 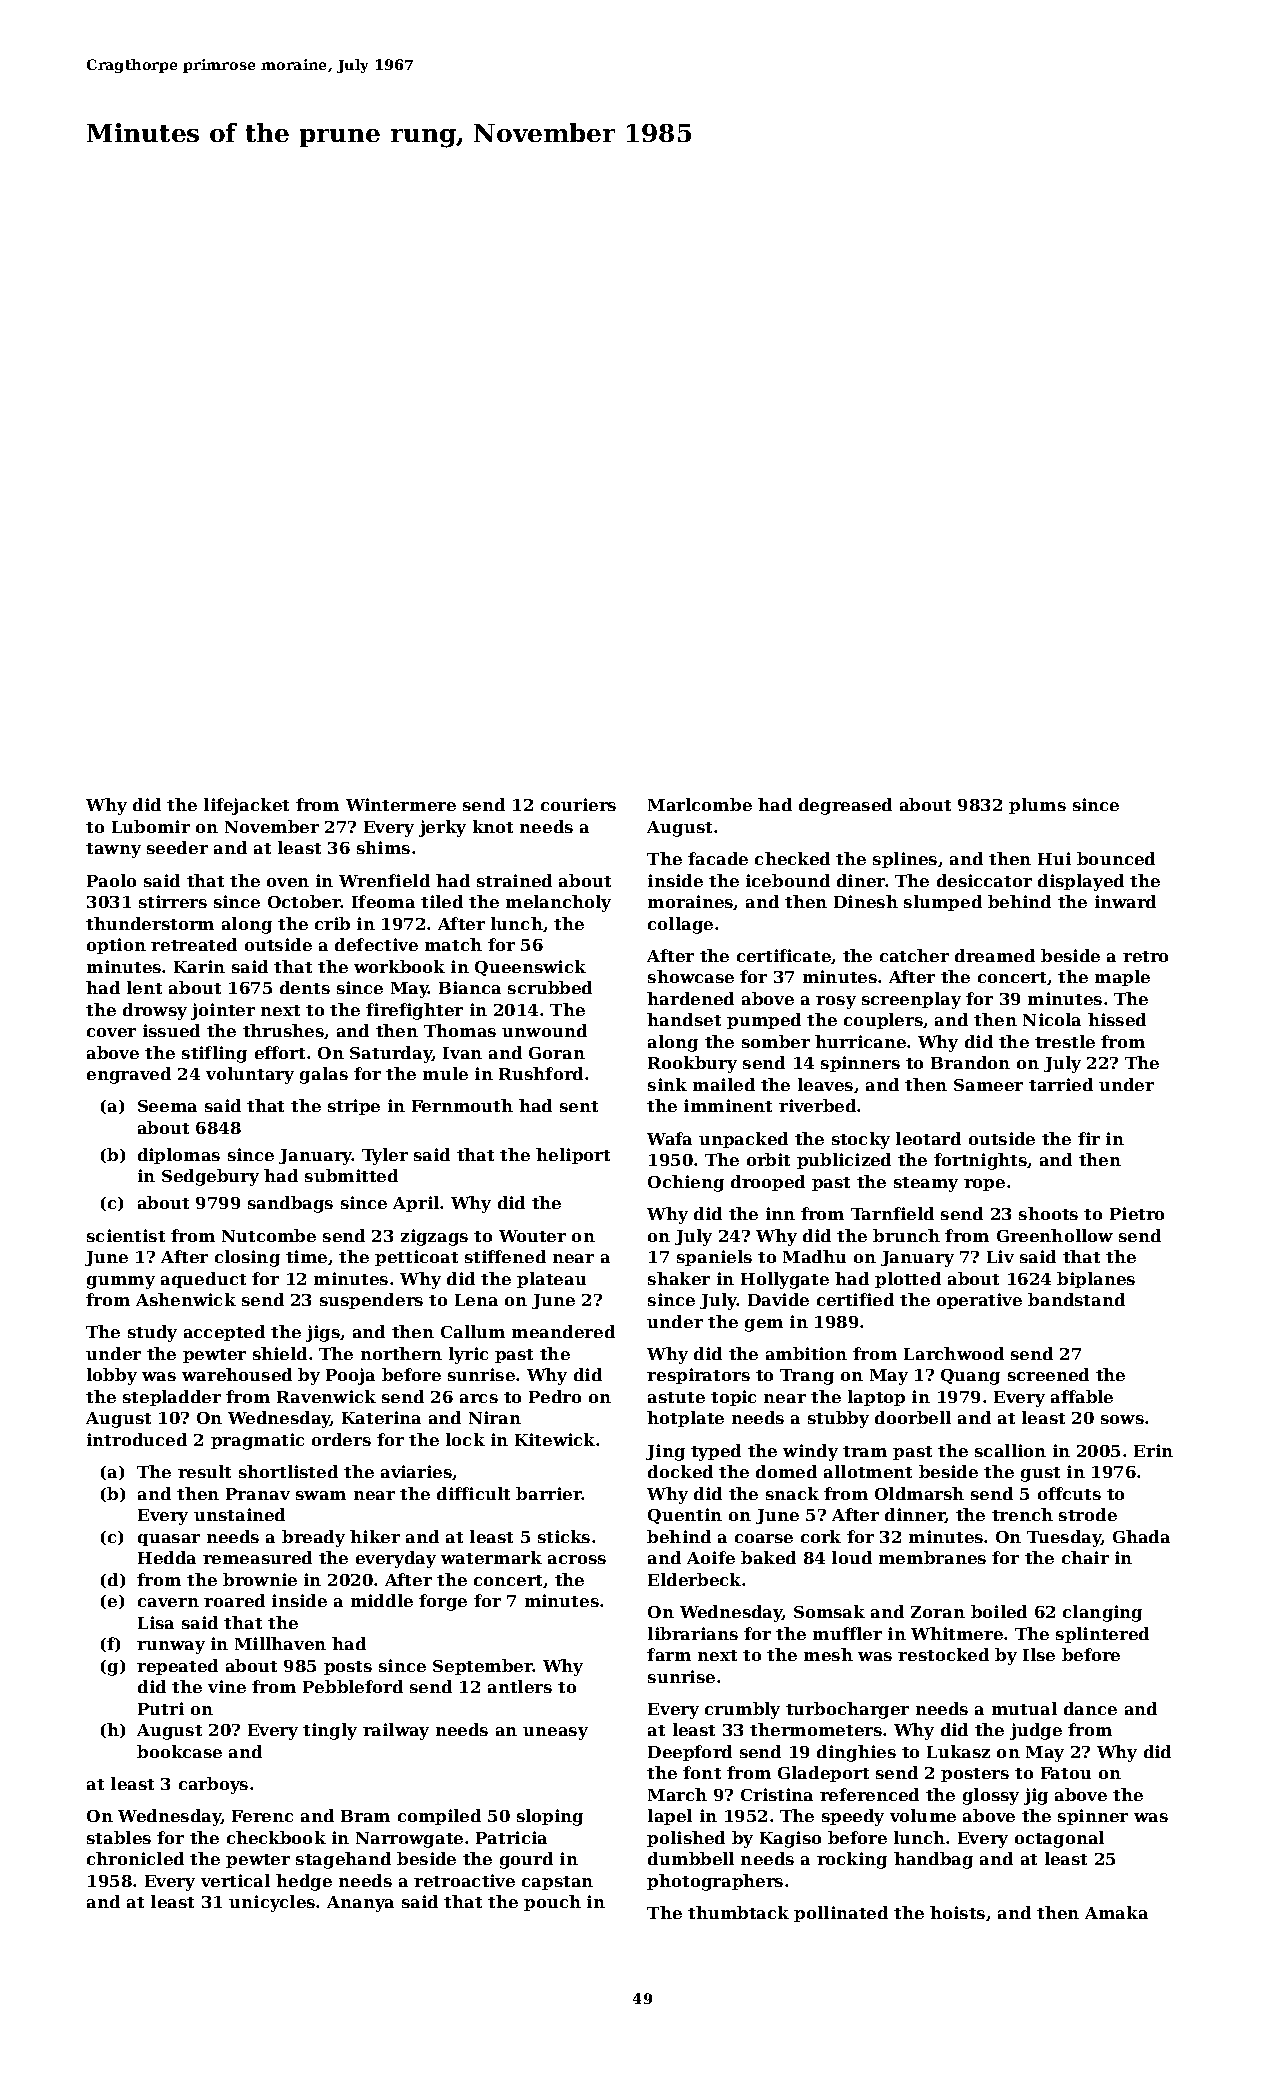 What do you see at coordinates (214, 1054) in the screenshot?
I see `stifling` at bounding box center [214, 1054].
